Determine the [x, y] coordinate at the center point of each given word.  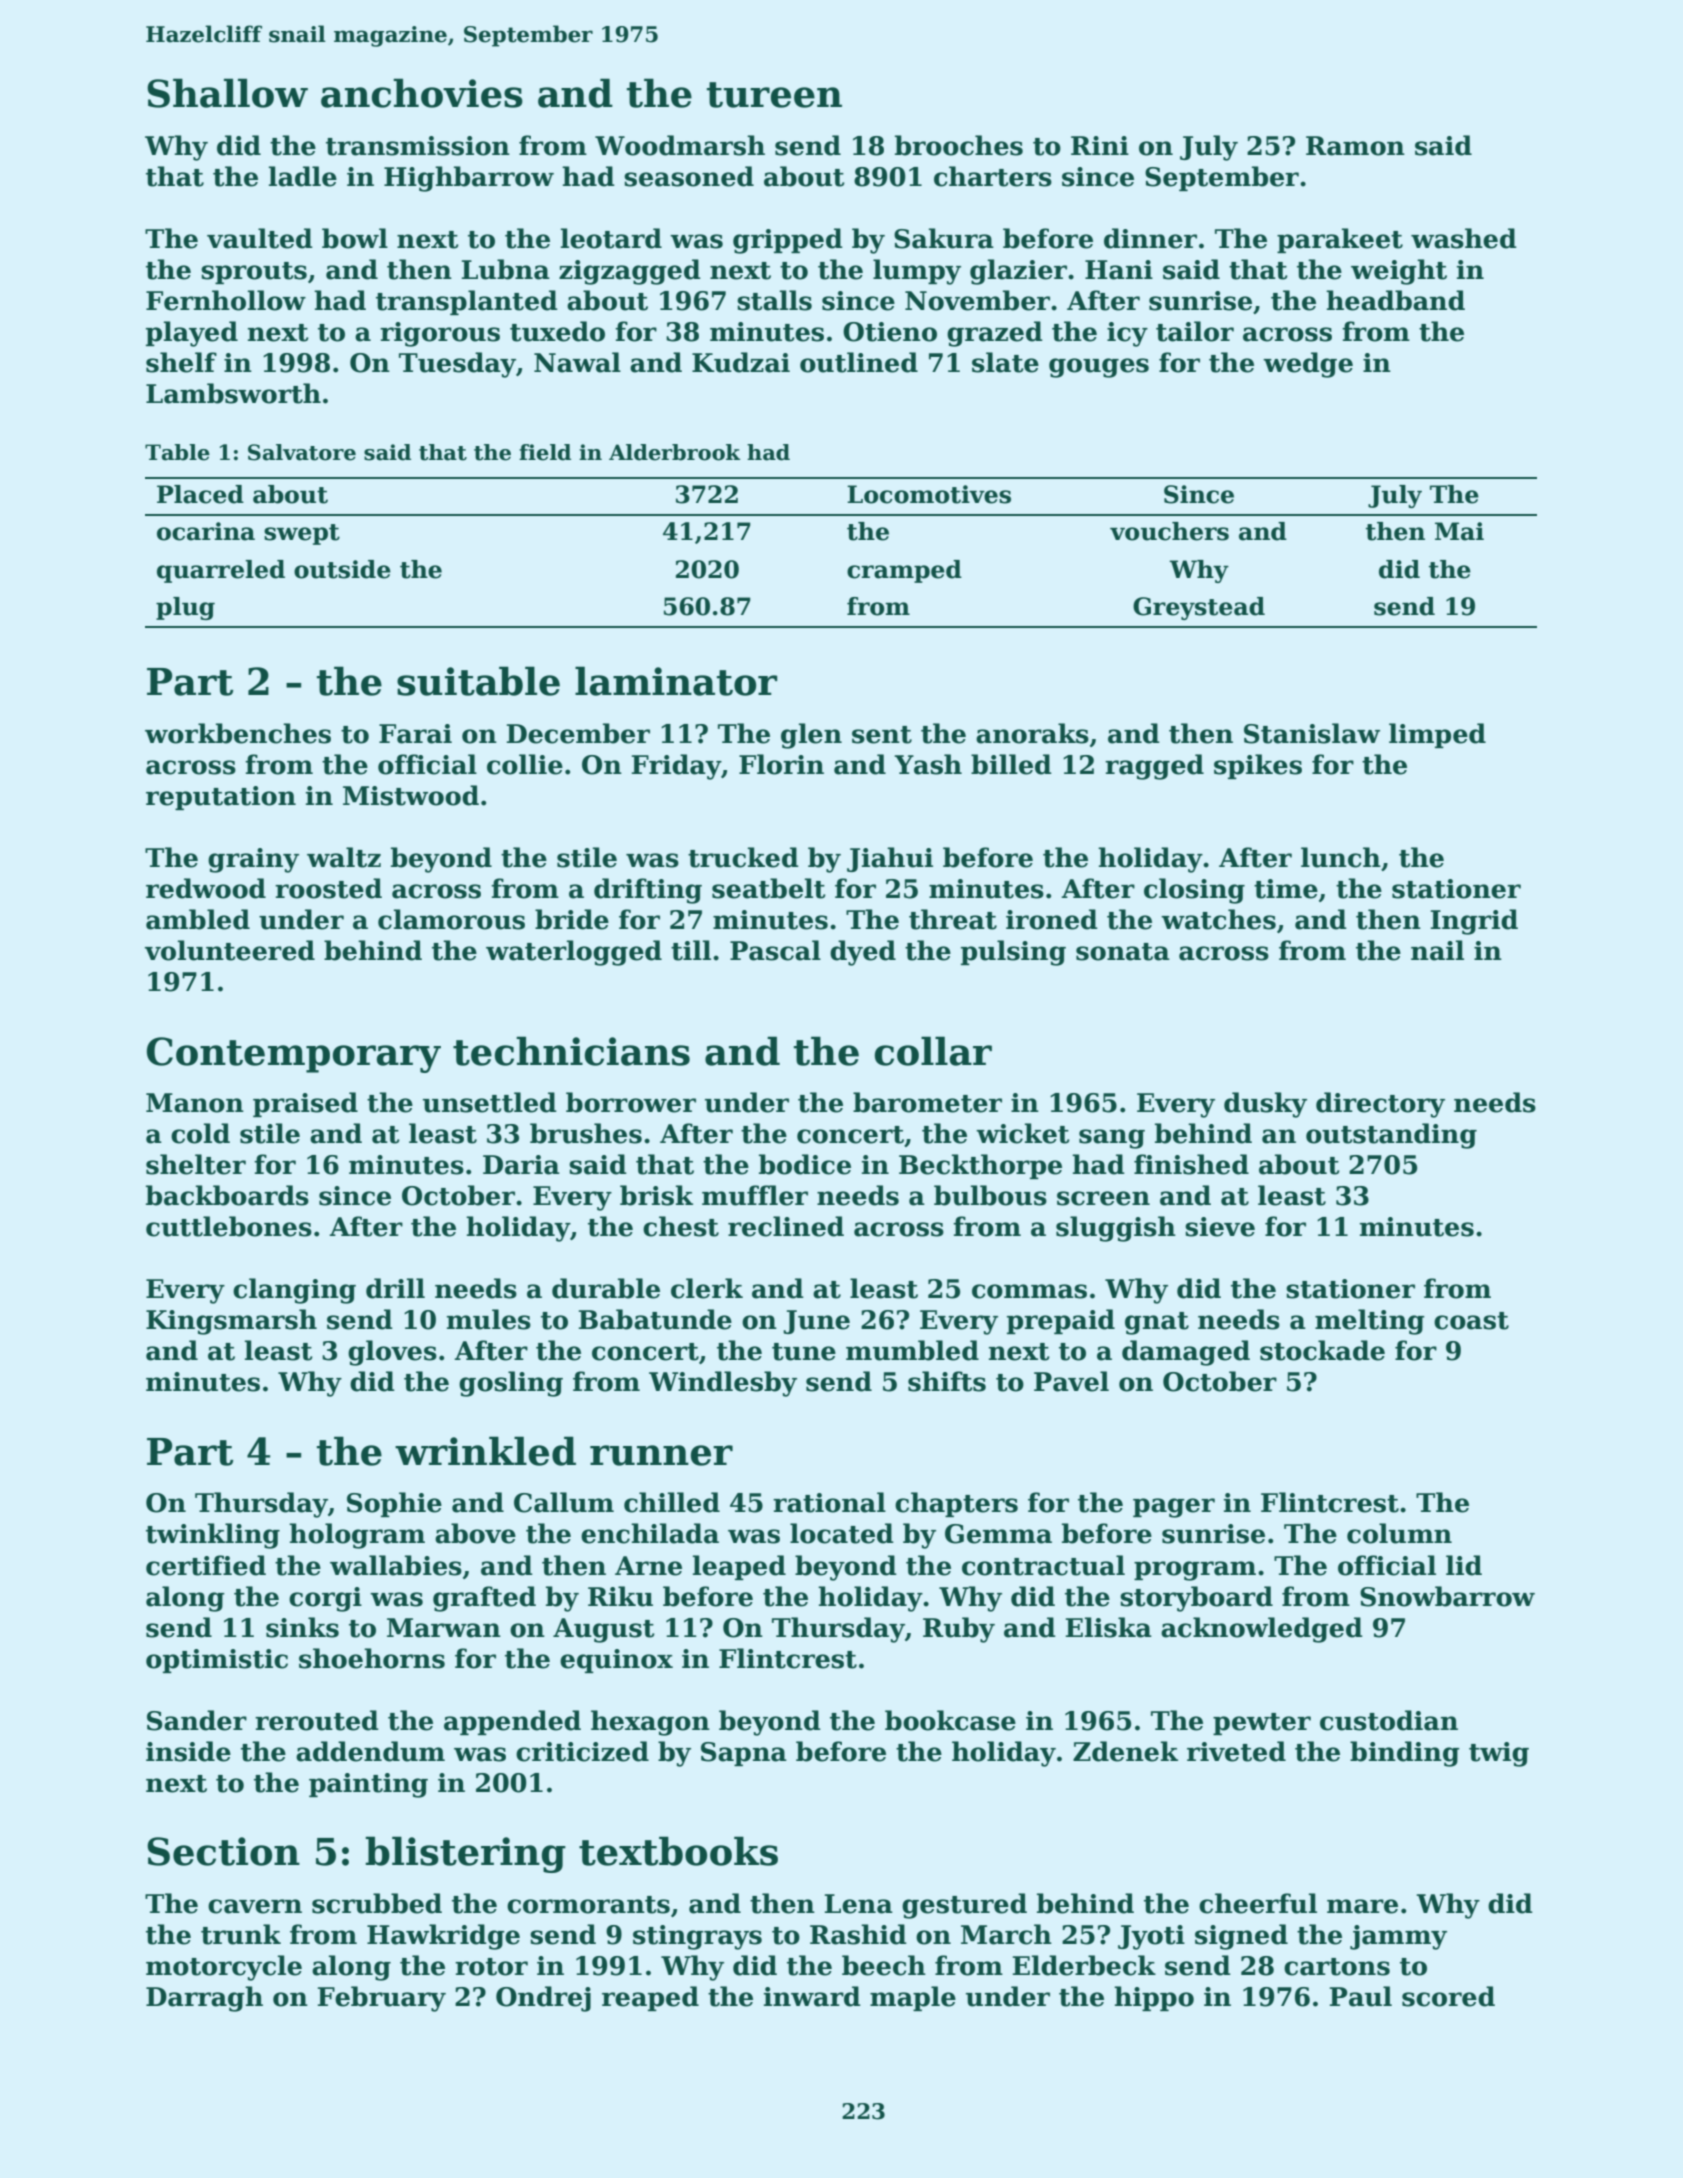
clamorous [451, 919]
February [381, 1999]
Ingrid [1474, 922]
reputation [221, 798]
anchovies [422, 93]
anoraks [1032, 733]
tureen [774, 95]
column [1399, 1533]
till [691, 950]
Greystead [1199, 608]
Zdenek [1125, 1751]
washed [1464, 238]
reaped [650, 1998]
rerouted [317, 1720]
